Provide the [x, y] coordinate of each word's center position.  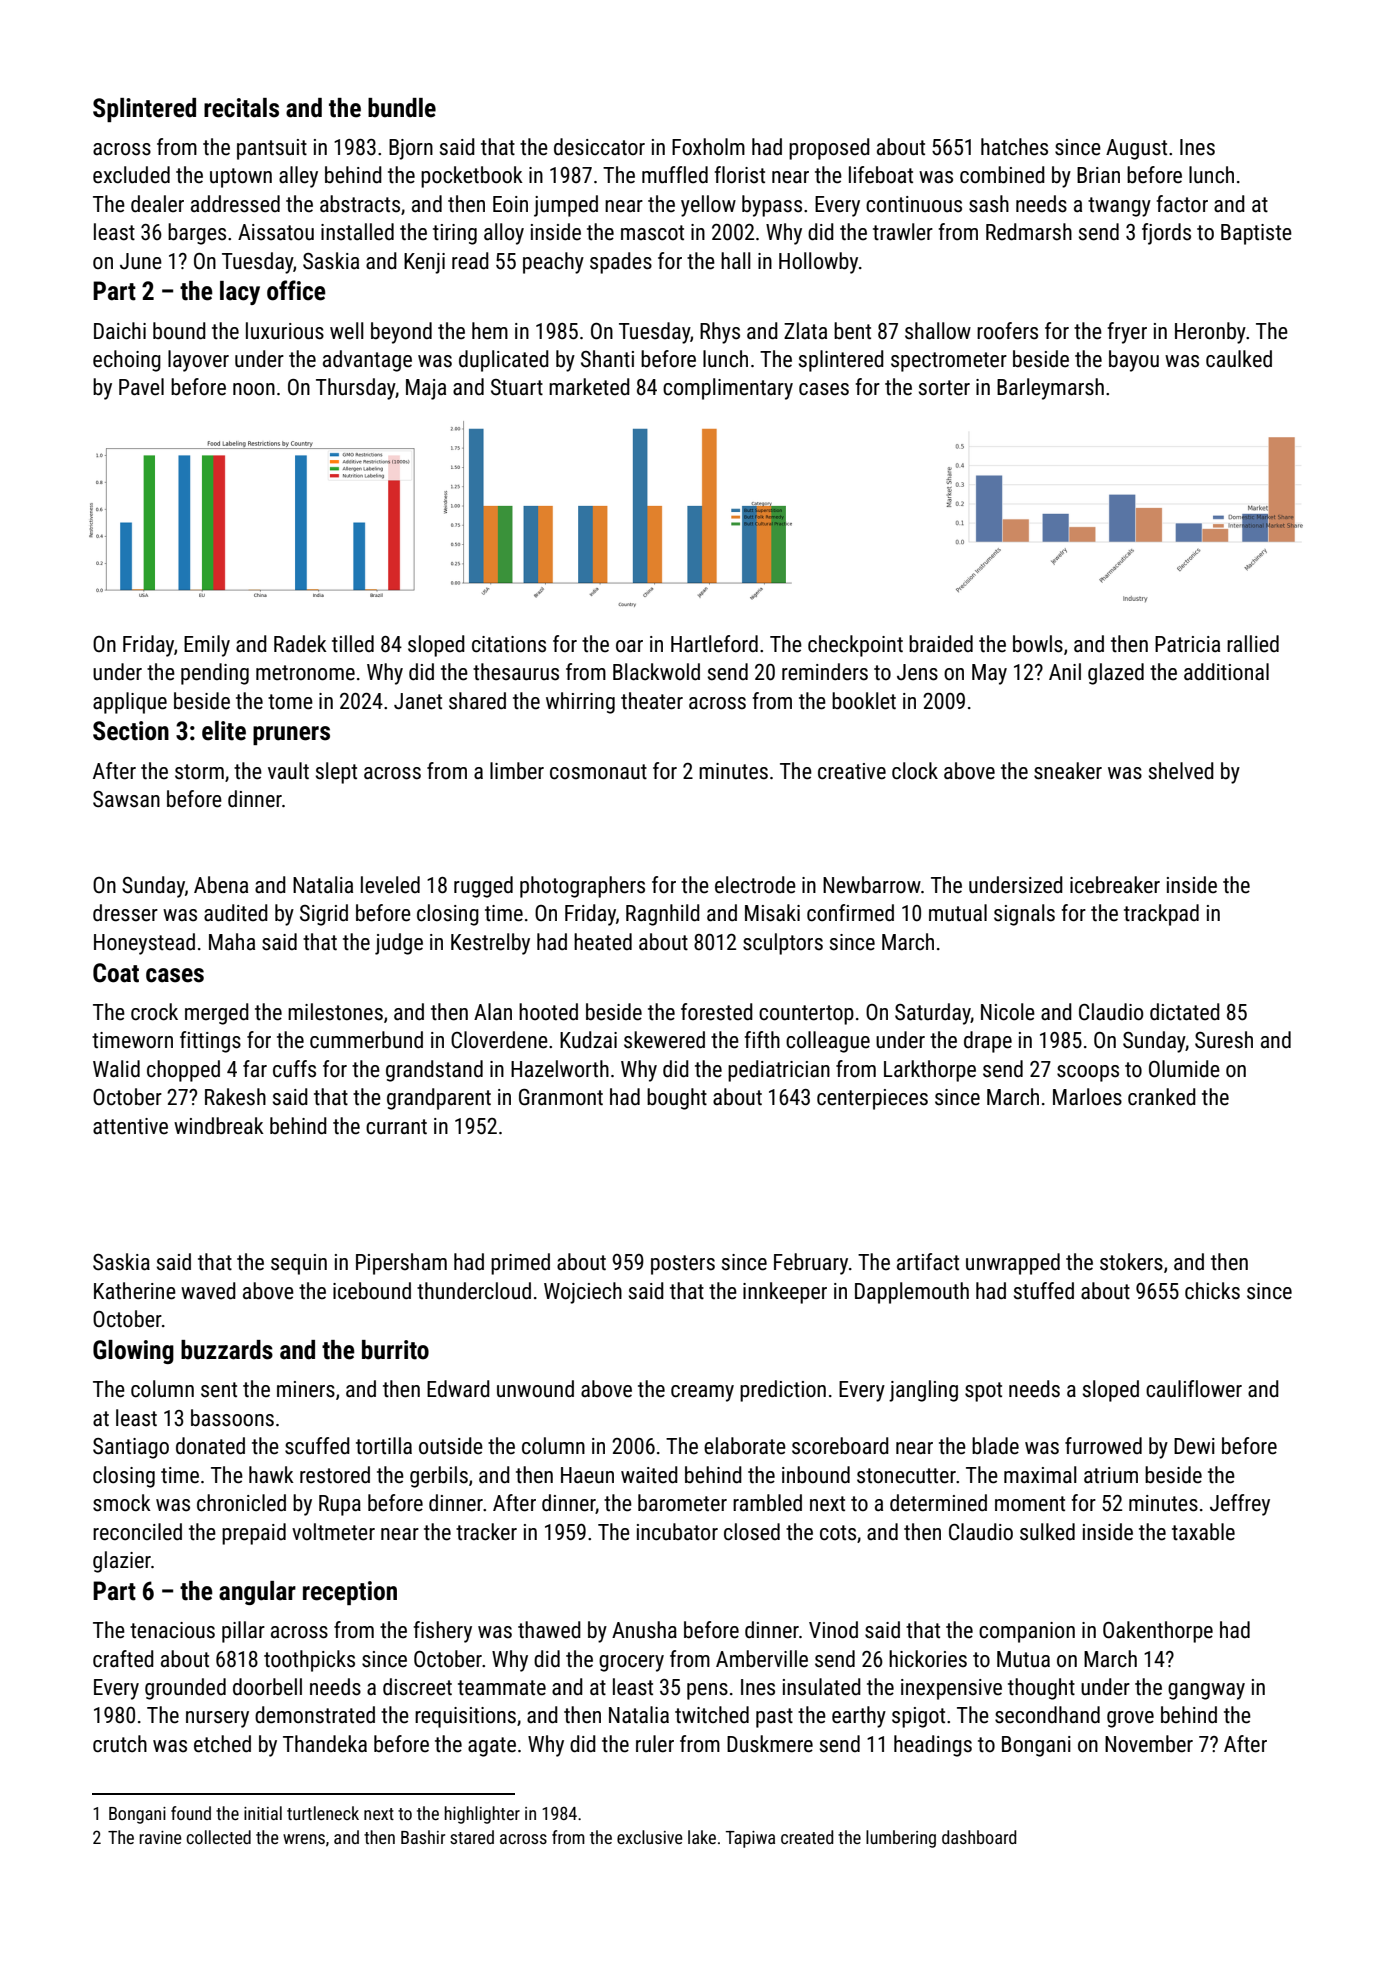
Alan [493, 1012]
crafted [123, 1659]
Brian [1098, 175]
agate [492, 1747]
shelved [1181, 771]
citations [509, 644]
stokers [1131, 1262]
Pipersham [401, 1264]
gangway [1206, 1691]
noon [254, 389]
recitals [241, 108]
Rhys [720, 333]
